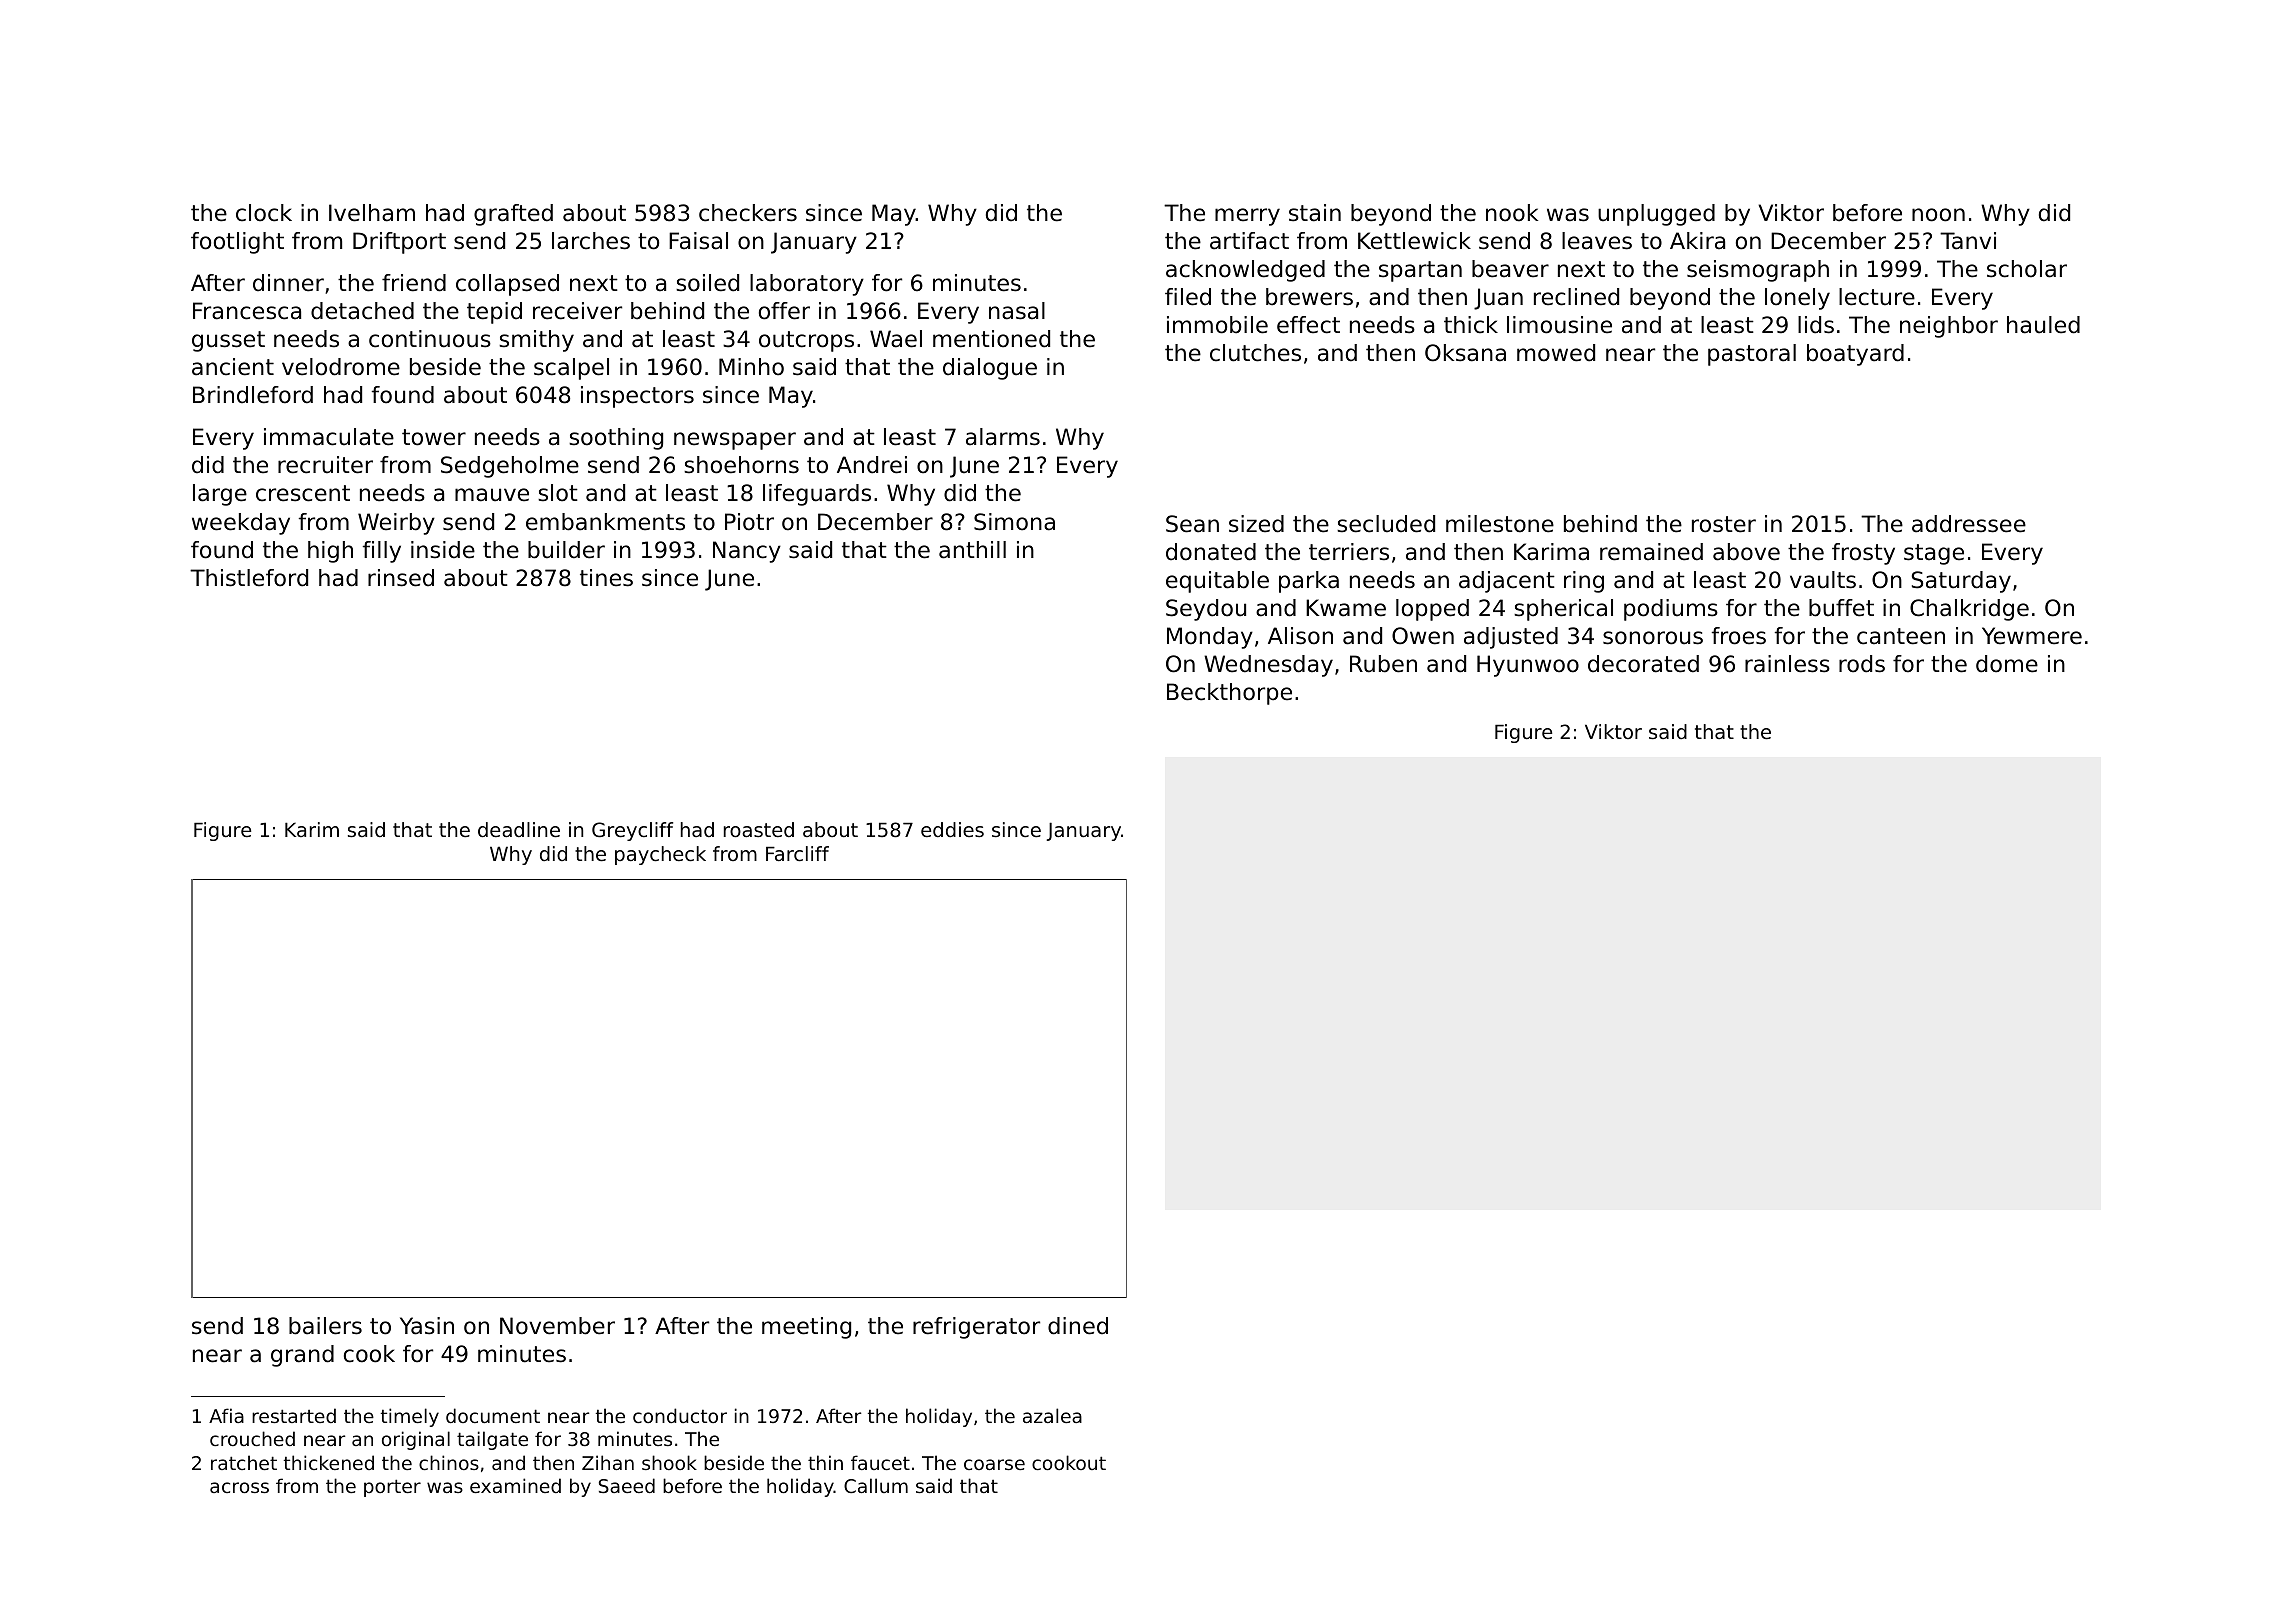 The width and height of the page is (2292, 1620). What do you see at coordinates (427, 1326) in the page?
I see `Yasin` at bounding box center [427, 1326].
